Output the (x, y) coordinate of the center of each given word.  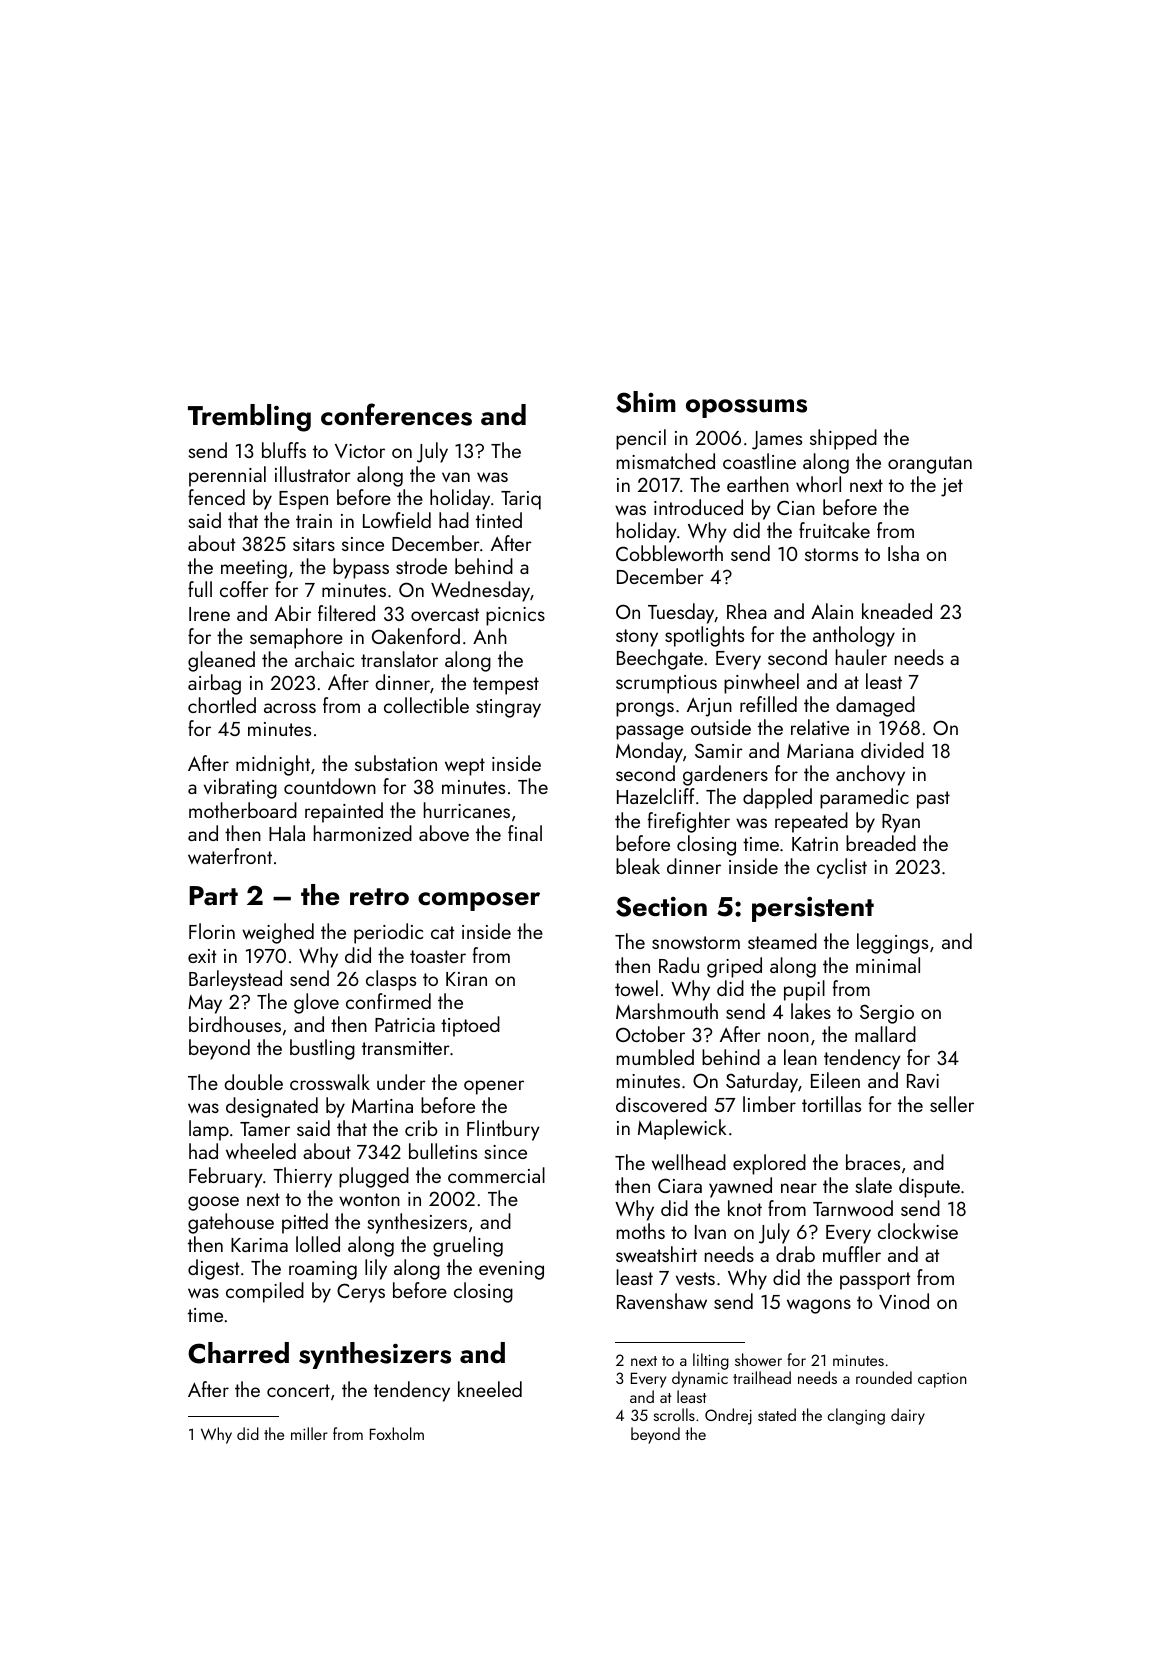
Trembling (249, 418)
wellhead (689, 1162)
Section (661, 906)
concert (298, 1390)
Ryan (901, 823)
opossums (746, 408)
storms (831, 554)
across (290, 708)
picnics (515, 616)
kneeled (490, 1389)
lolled (318, 1244)
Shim (646, 402)
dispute (929, 1187)
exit (202, 956)
